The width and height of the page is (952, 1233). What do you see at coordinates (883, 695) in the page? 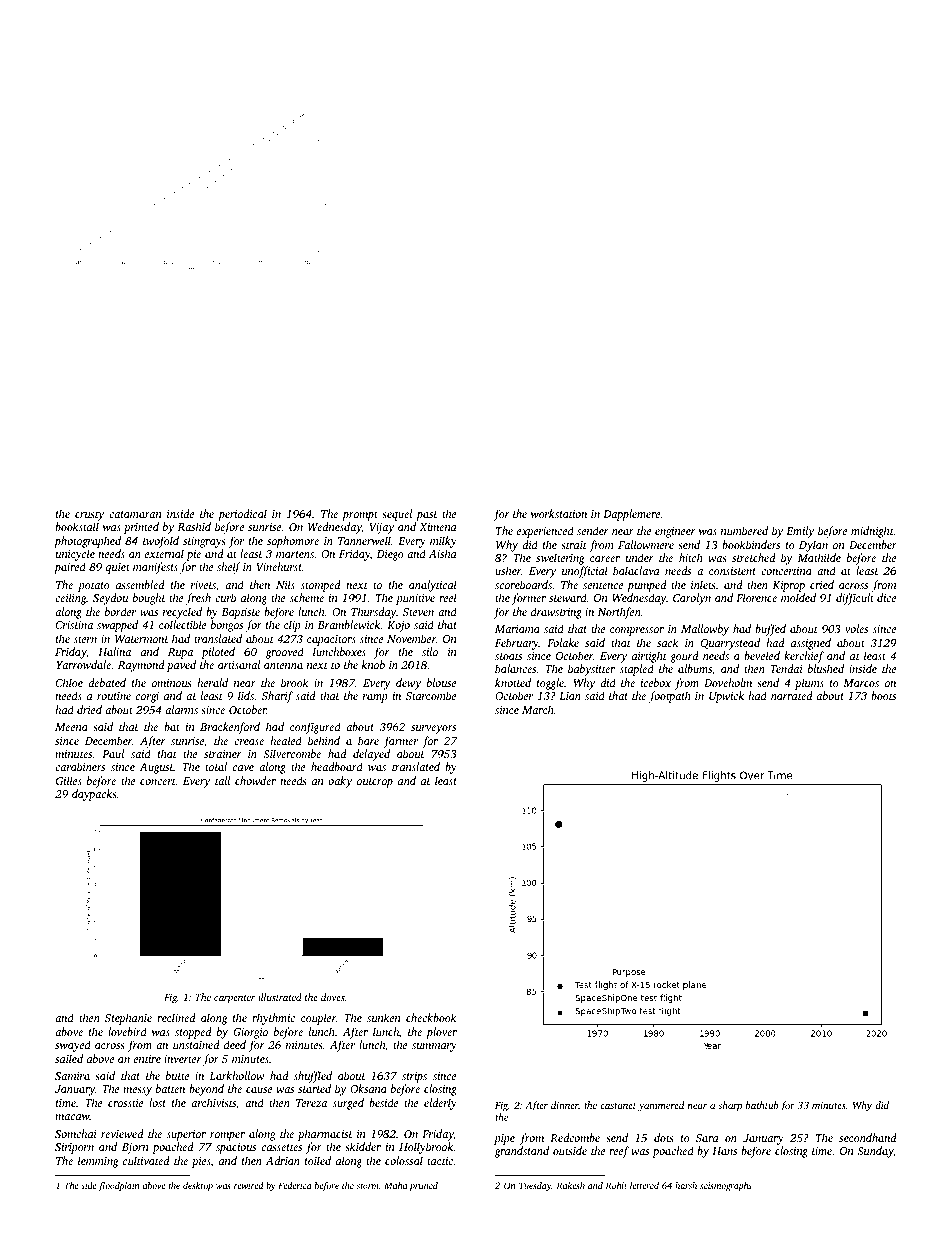
I see `boots` at bounding box center [883, 695].
